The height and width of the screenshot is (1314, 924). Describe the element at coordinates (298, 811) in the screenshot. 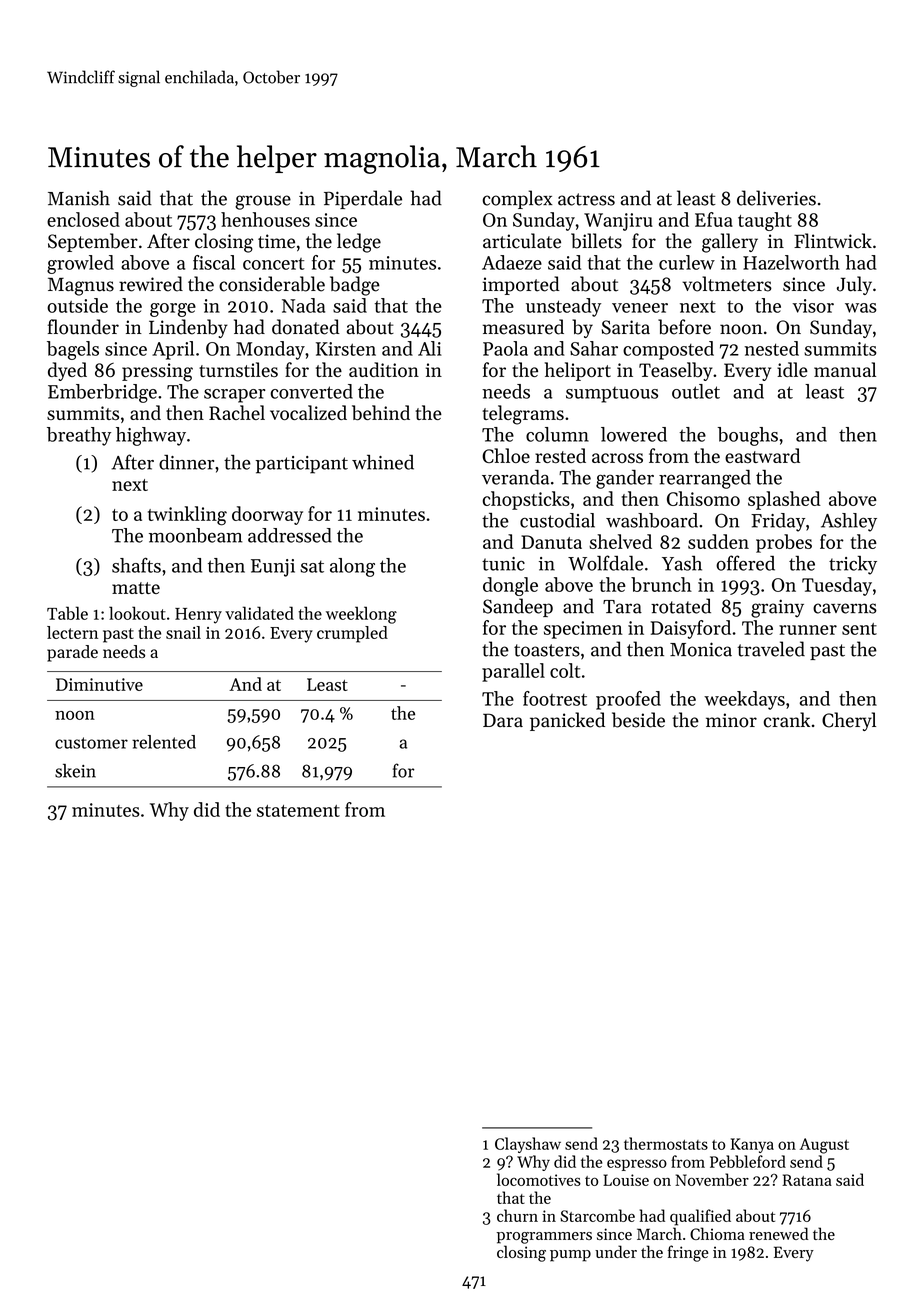

I see `statement` at that location.
